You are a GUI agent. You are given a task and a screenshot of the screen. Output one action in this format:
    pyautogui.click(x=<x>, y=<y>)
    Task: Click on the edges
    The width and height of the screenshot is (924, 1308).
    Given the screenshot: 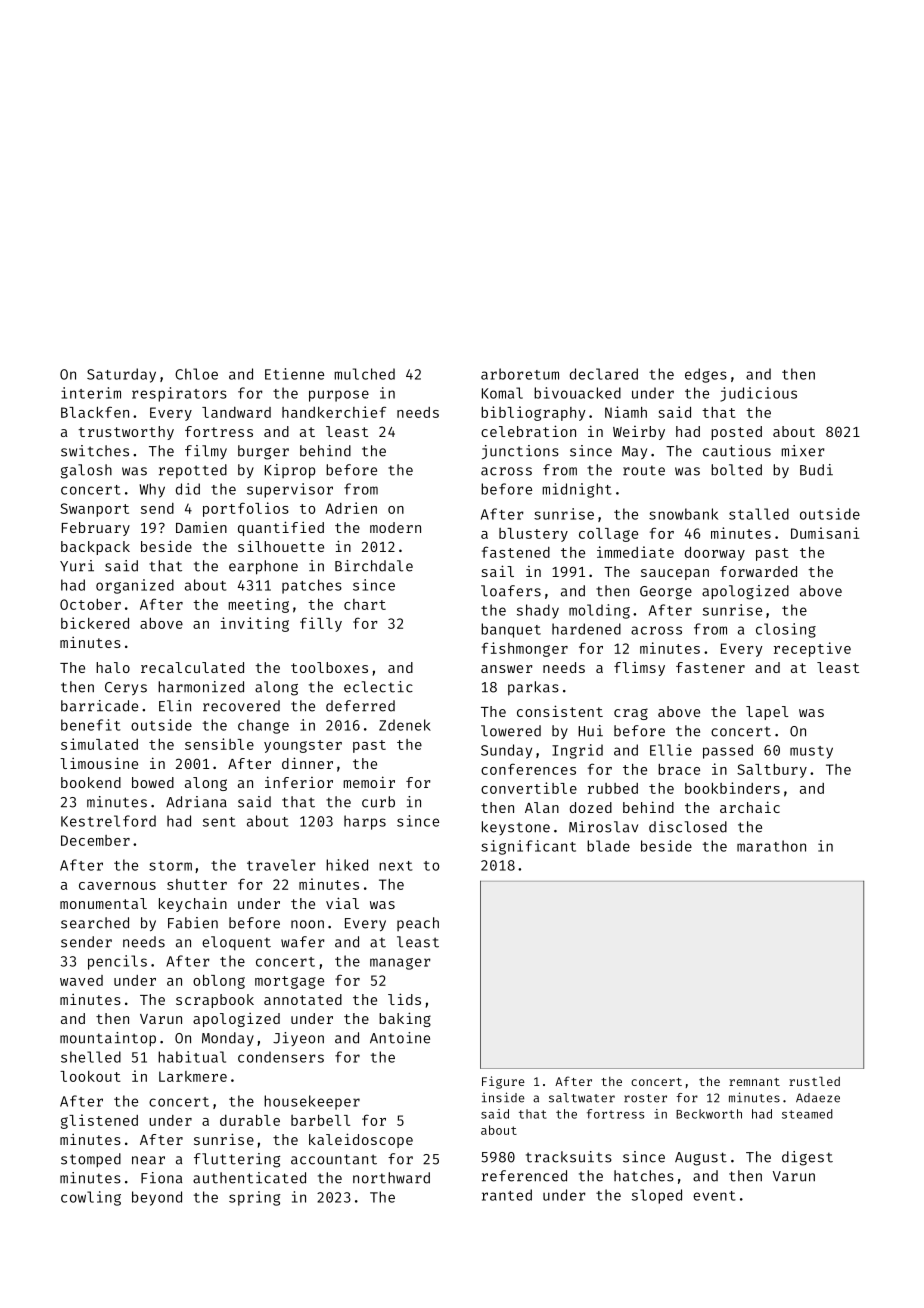 What is the action you would take?
    pyautogui.click(x=706, y=375)
